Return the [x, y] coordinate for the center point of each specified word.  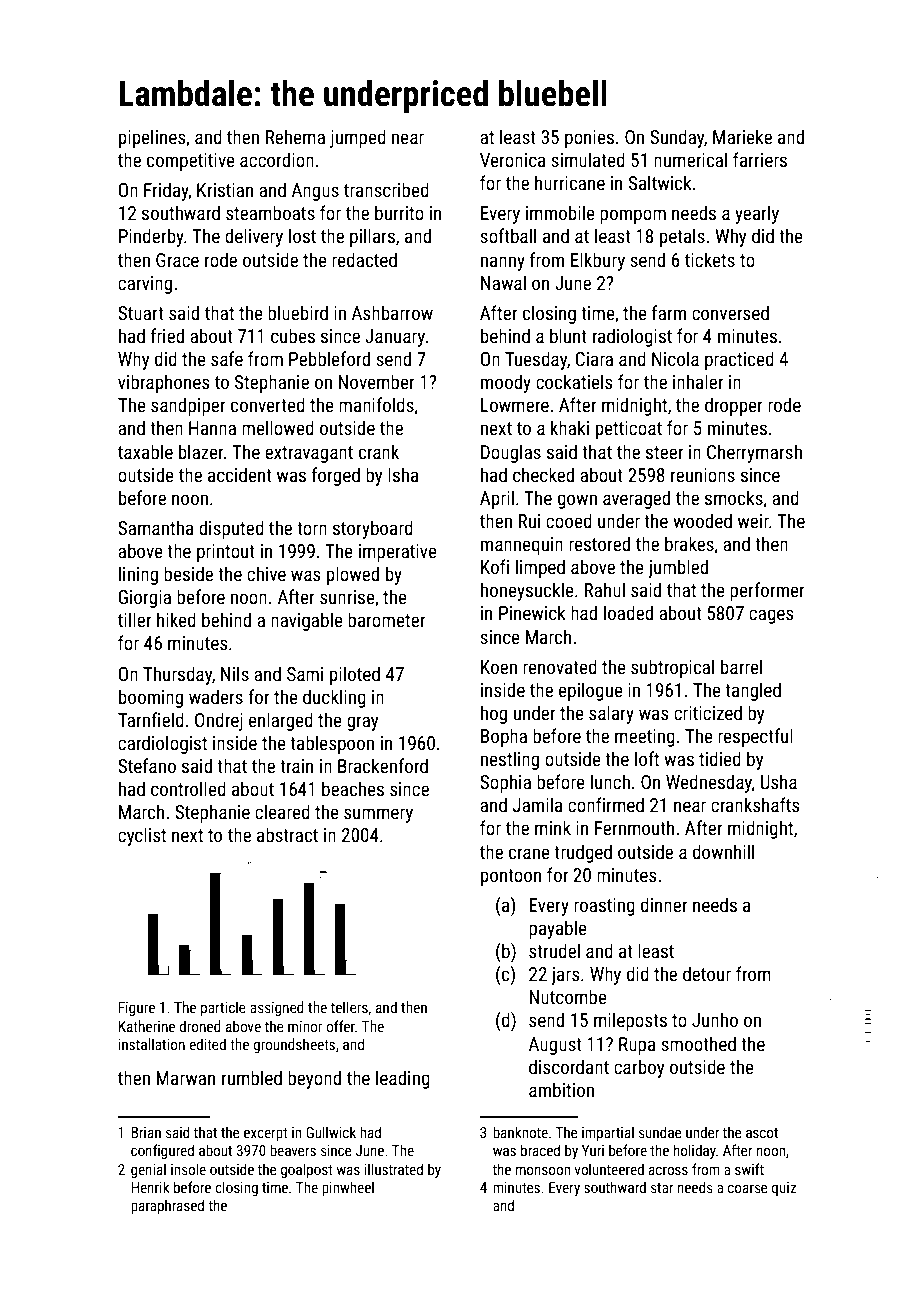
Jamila [537, 804]
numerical [690, 159]
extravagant [309, 454]
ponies [589, 139]
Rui [529, 521]
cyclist [142, 836]
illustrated [393, 1169]
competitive [191, 162]
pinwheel [348, 1188]
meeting [645, 738]
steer [664, 452]
